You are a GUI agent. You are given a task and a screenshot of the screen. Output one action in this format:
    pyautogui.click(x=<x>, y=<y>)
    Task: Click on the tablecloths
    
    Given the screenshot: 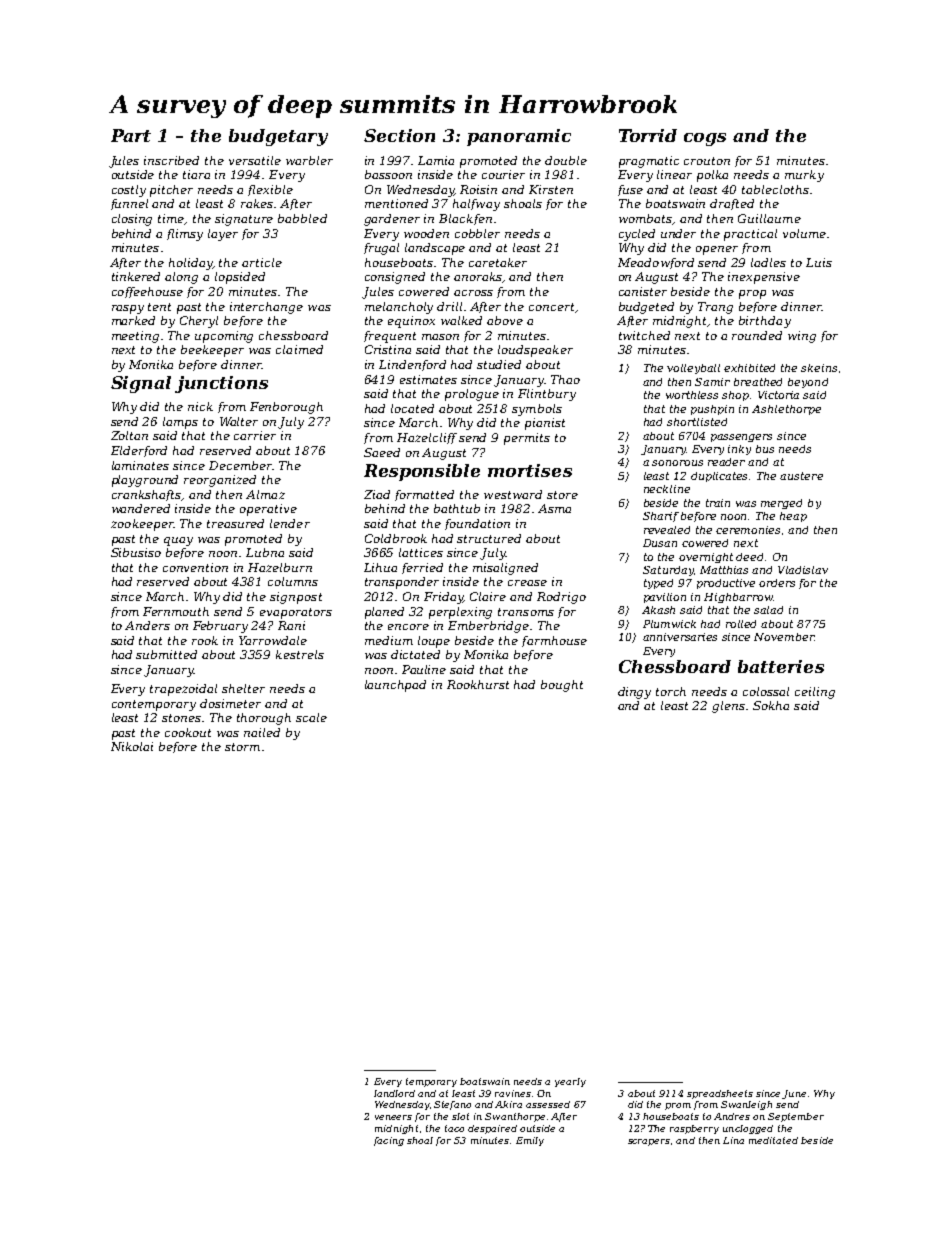 What is the action you would take?
    pyautogui.click(x=775, y=189)
